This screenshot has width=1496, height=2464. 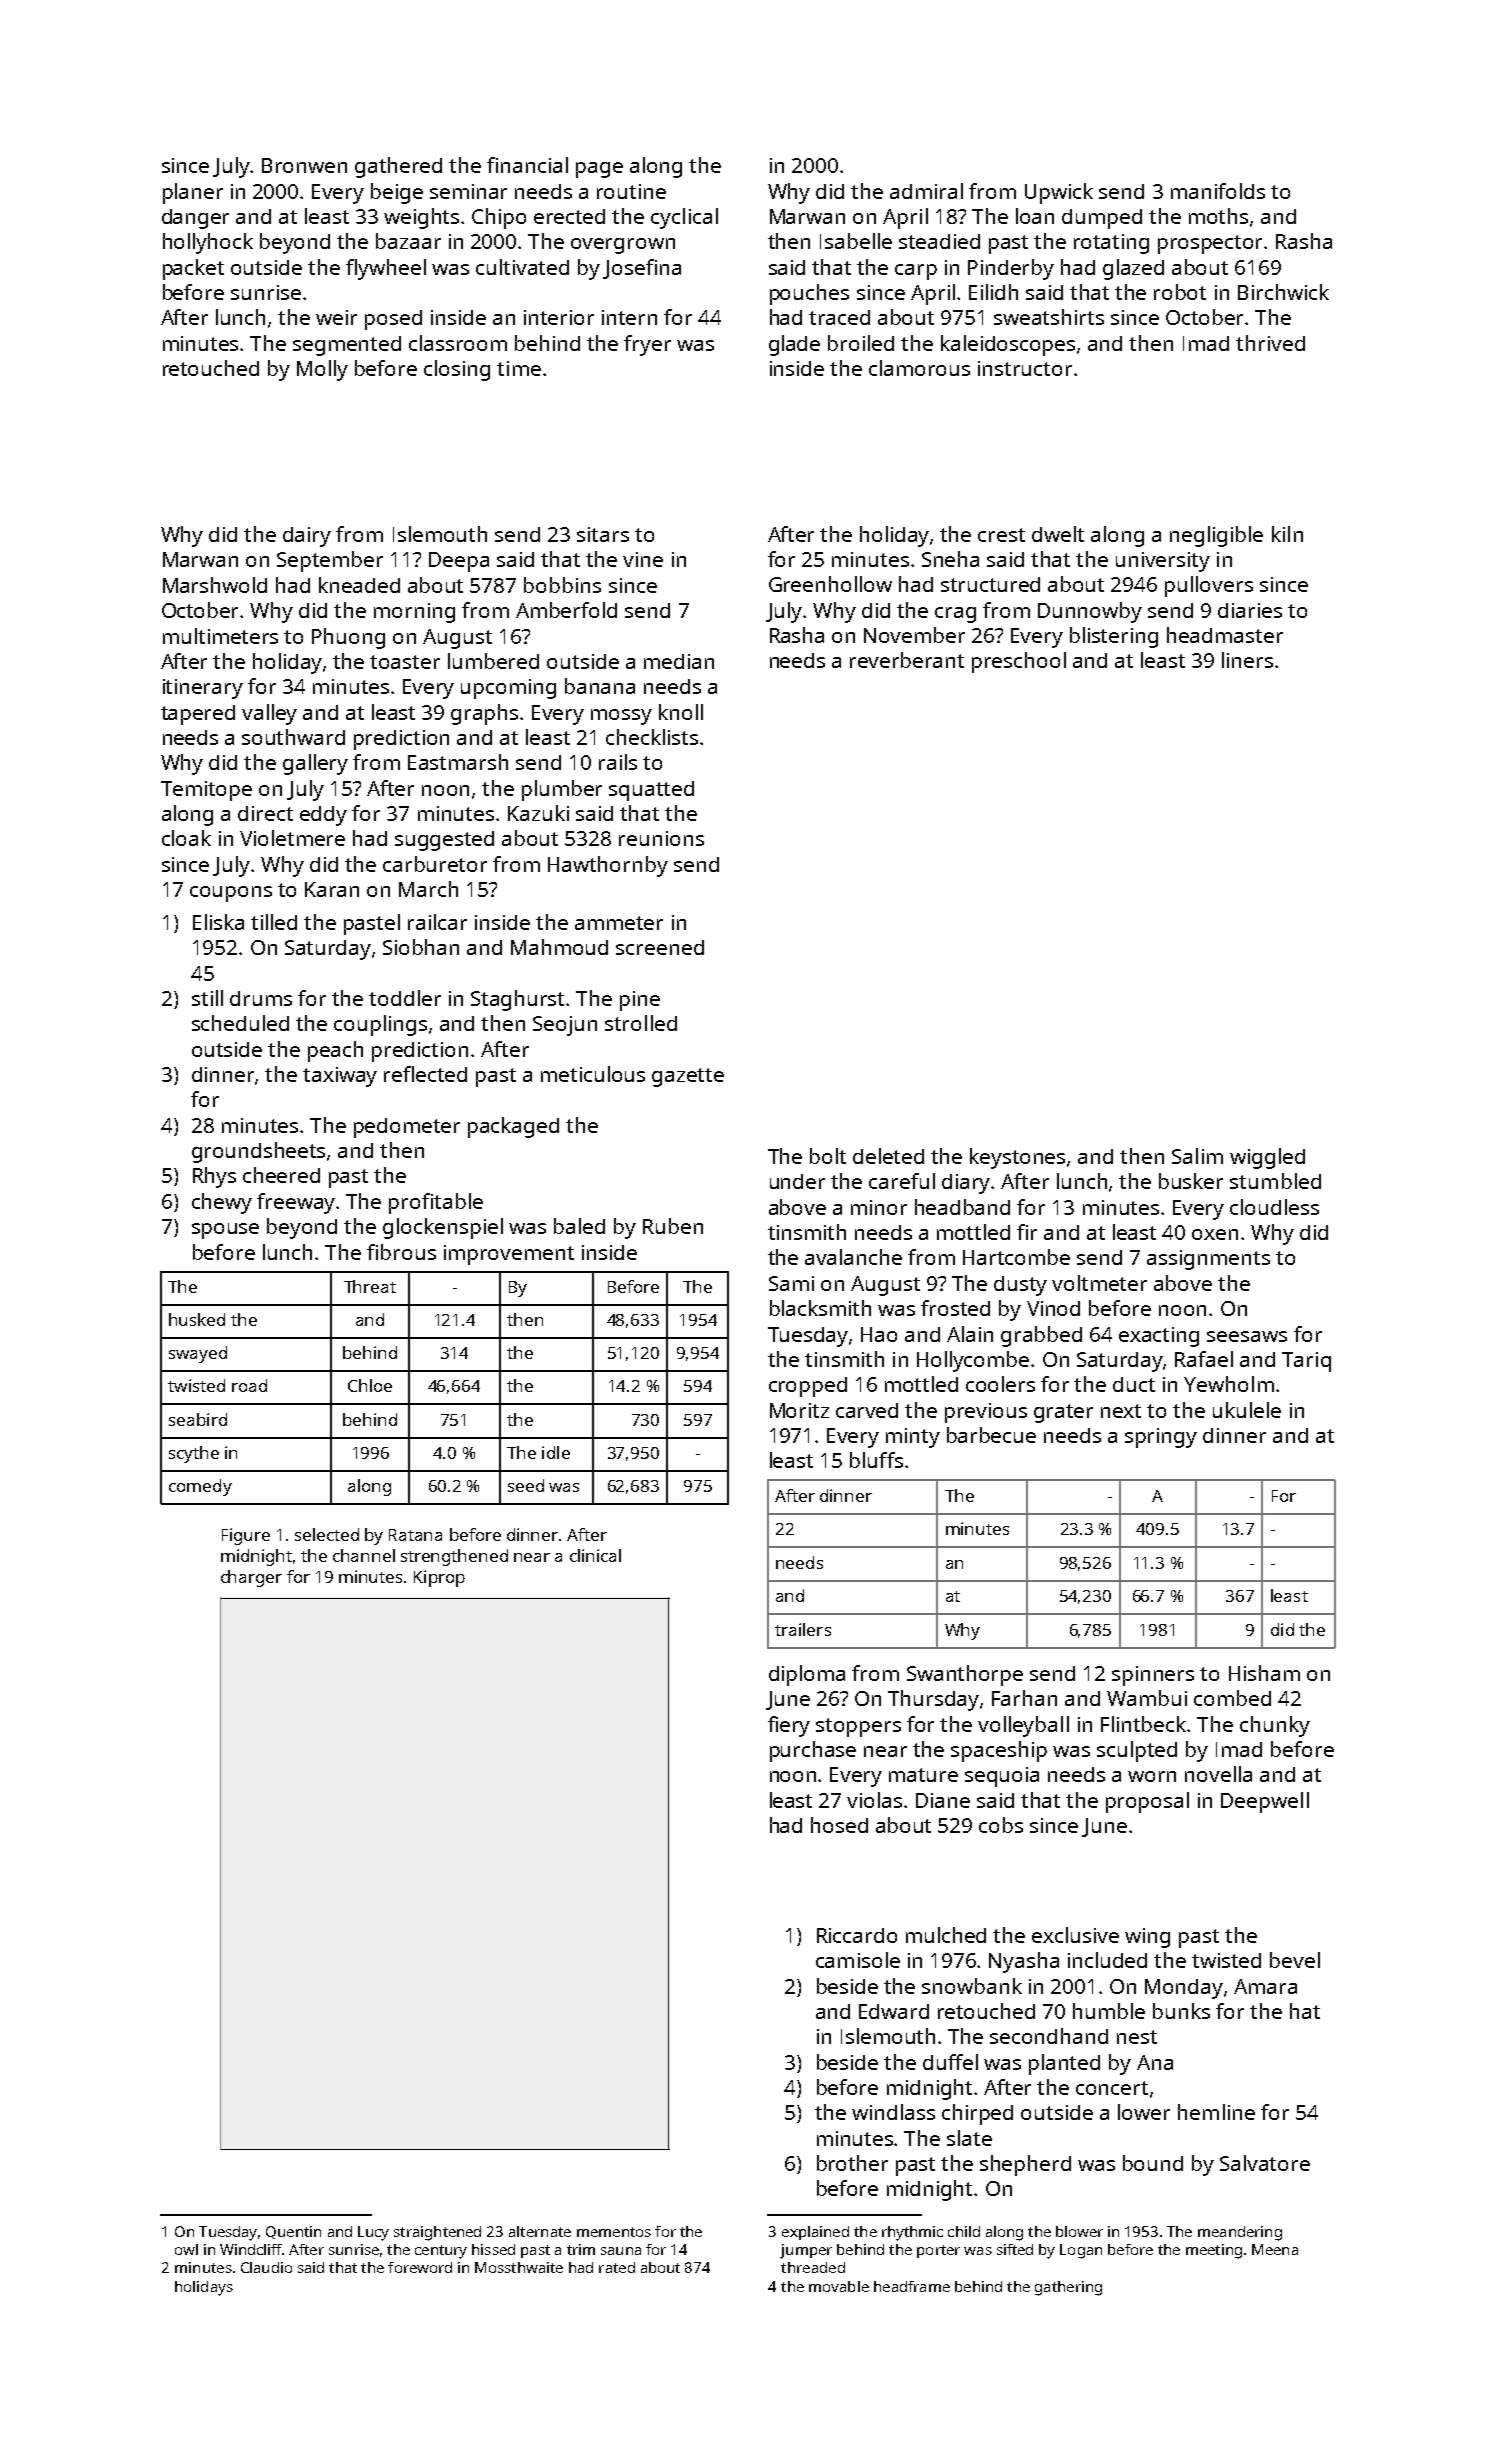 I want to click on baled, so click(x=579, y=1226).
